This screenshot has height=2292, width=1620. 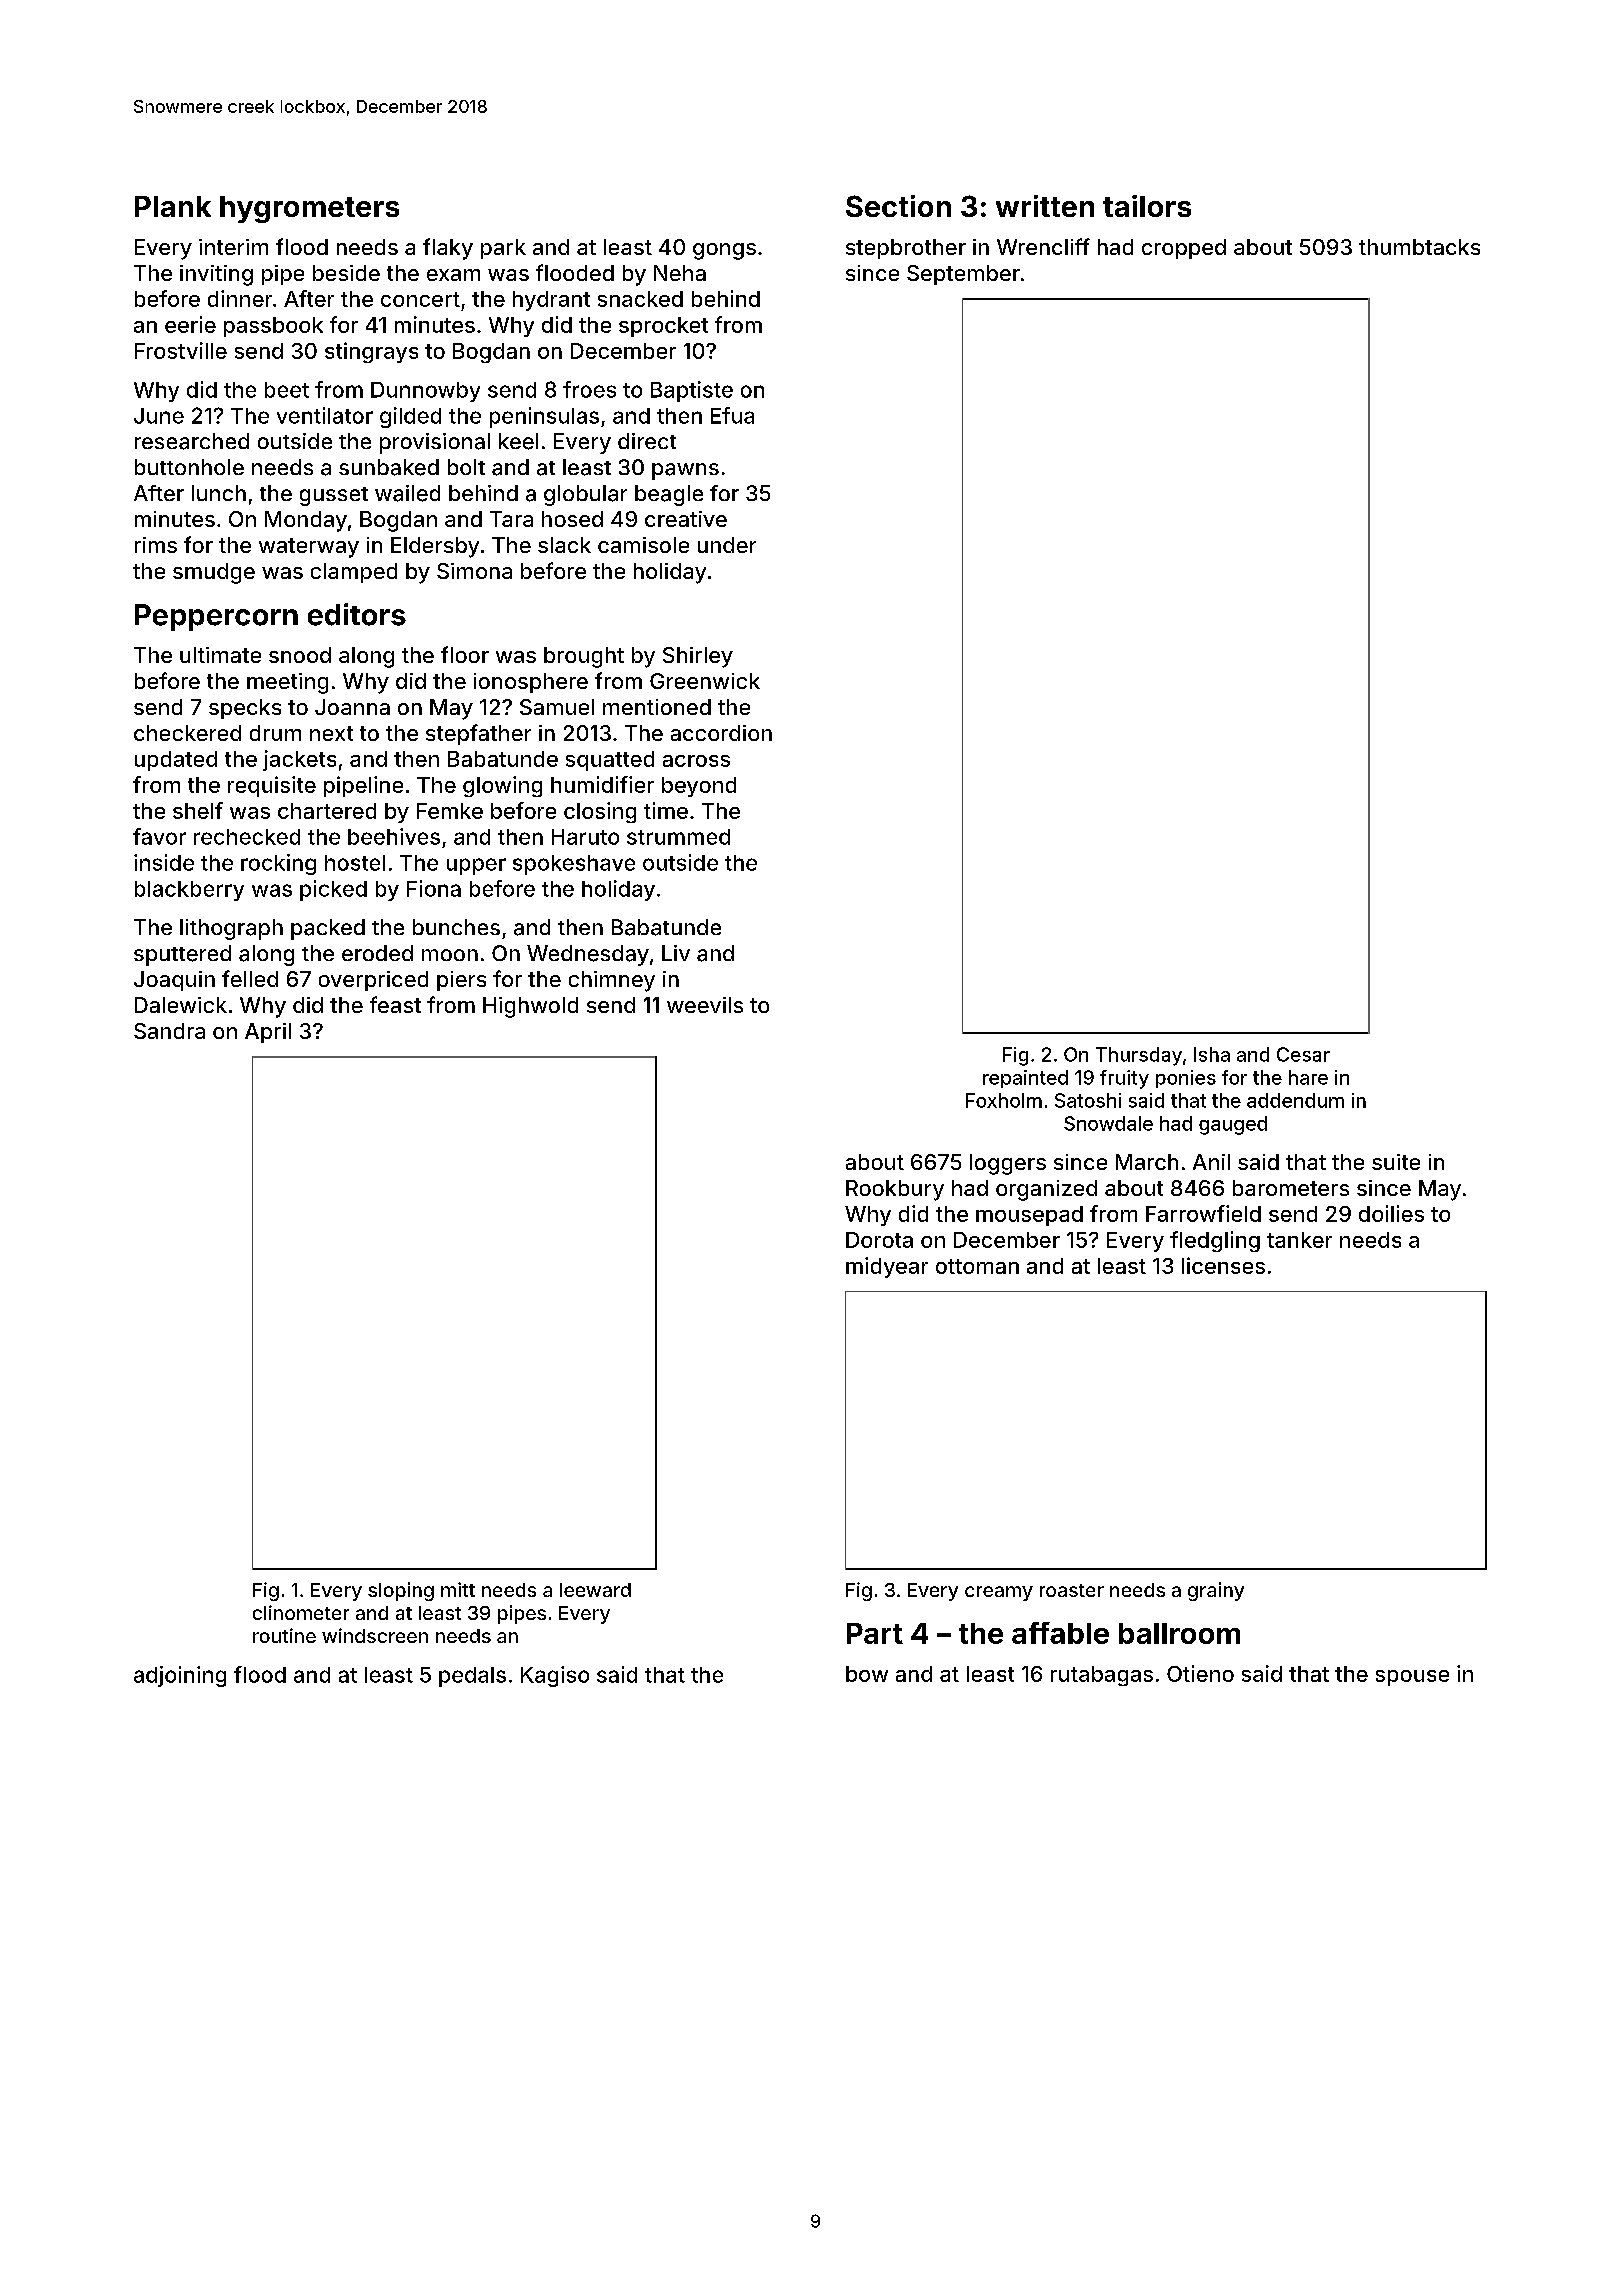 What do you see at coordinates (1215, 1241) in the screenshot?
I see `fledgling` at bounding box center [1215, 1241].
